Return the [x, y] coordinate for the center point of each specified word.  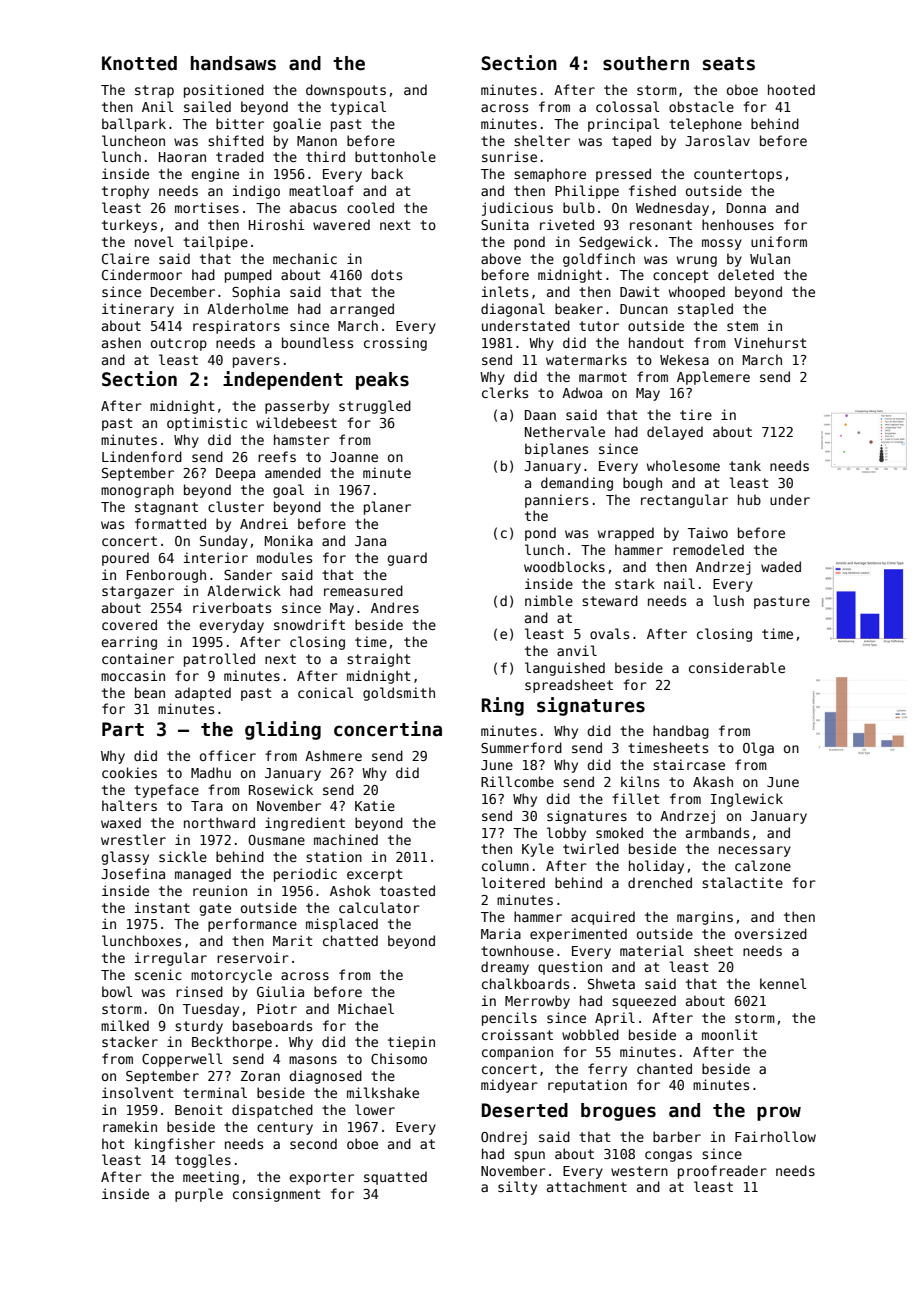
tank [745, 465]
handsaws [233, 63]
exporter [321, 1178]
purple [199, 1195]
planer [387, 508]
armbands [717, 832]
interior [216, 557]
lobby [566, 834]
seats [729, 64]
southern [646, 63]
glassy [125, 858]
